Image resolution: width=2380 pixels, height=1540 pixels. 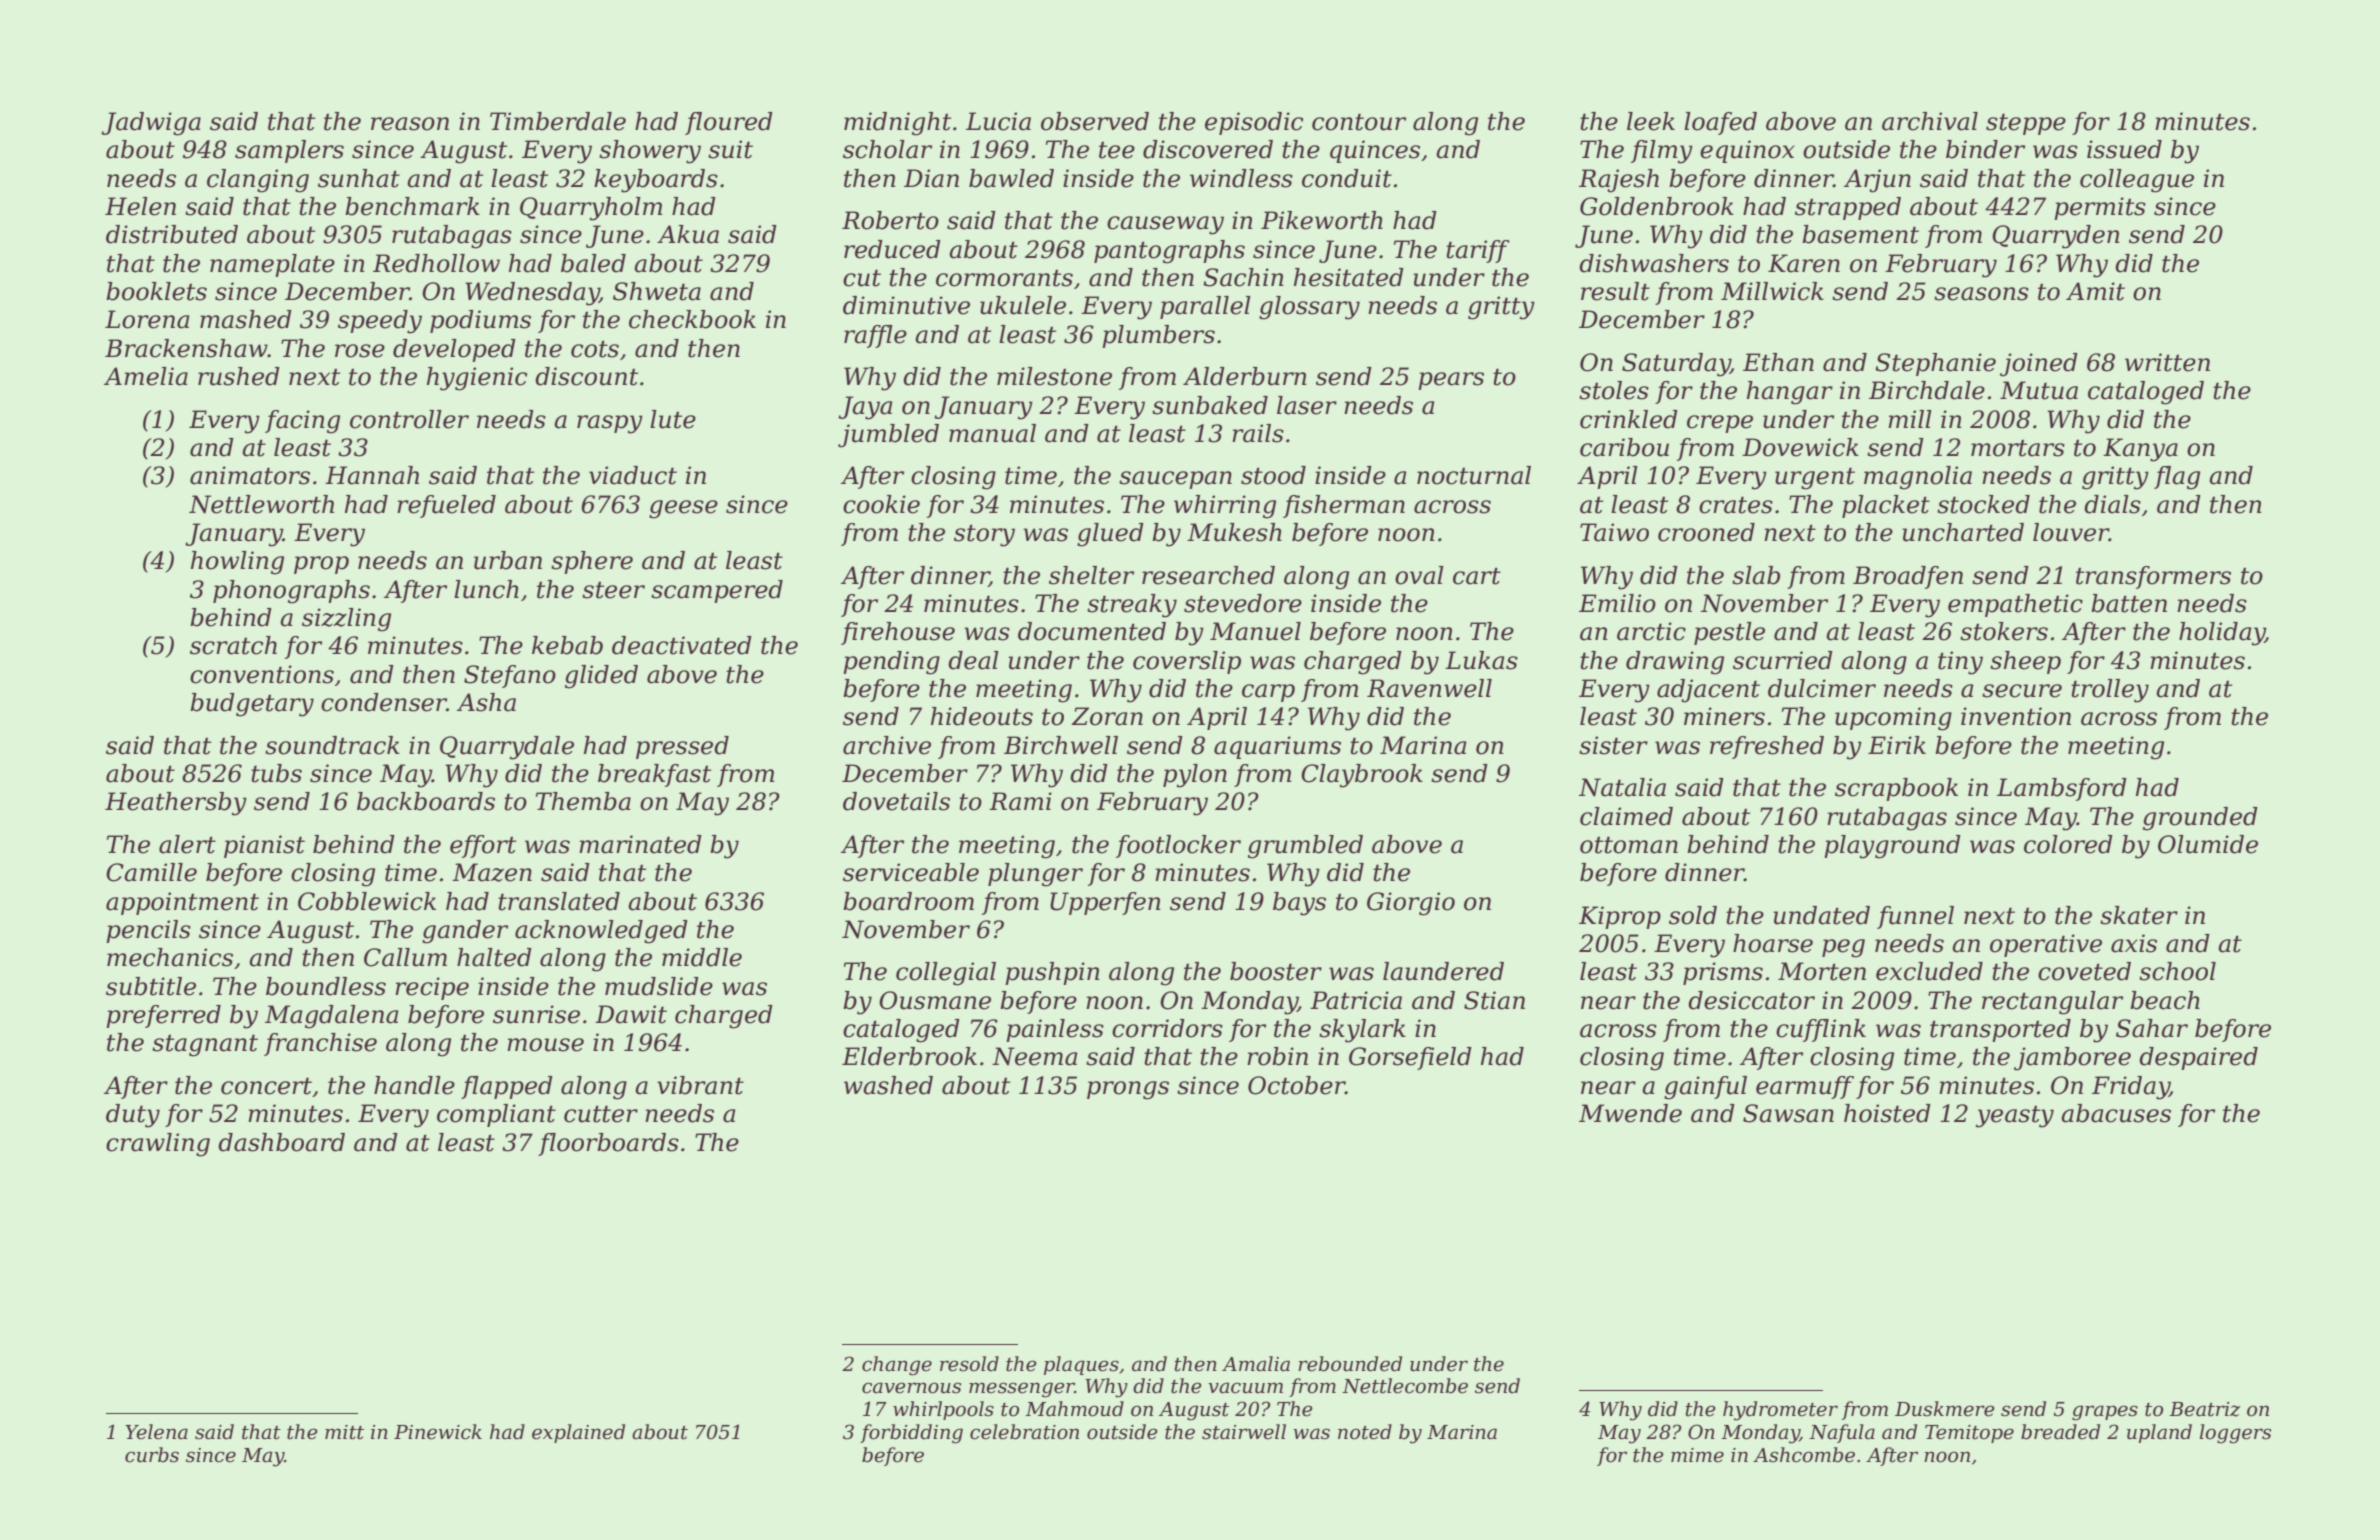 What do you see at coordinates (426, 801) in the document?
I see `backboards` at bounding box center [426, 801].
